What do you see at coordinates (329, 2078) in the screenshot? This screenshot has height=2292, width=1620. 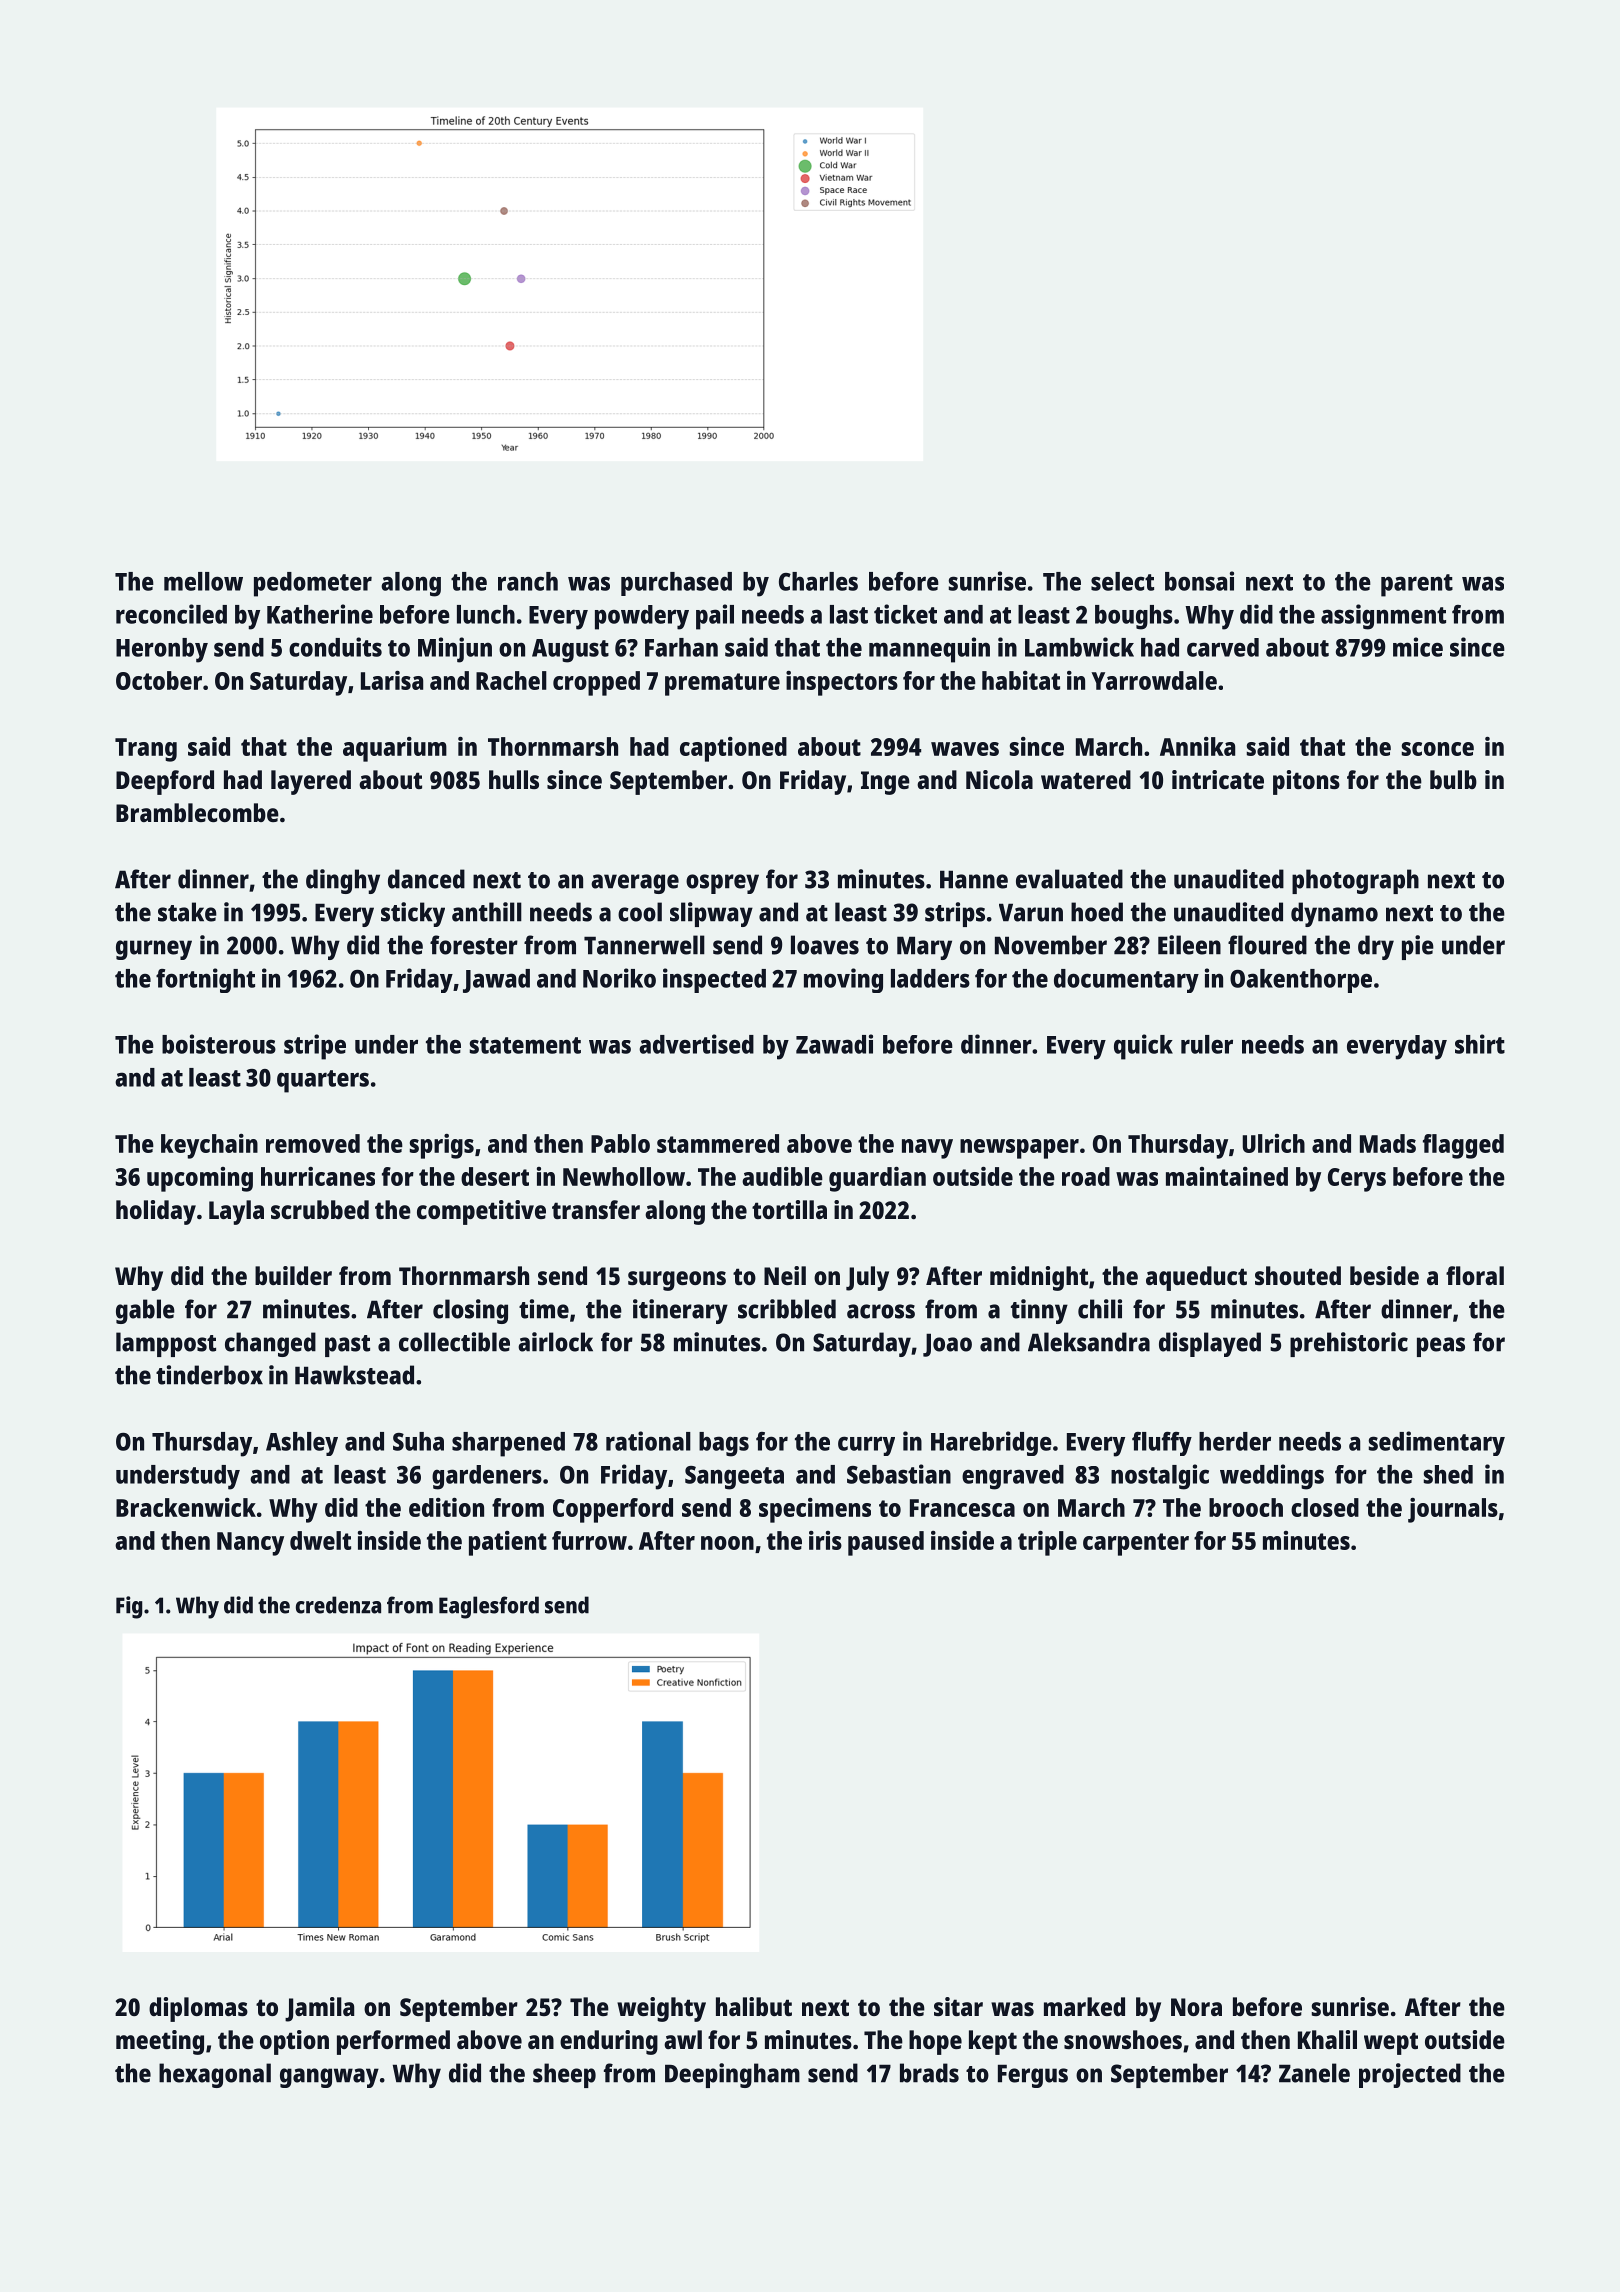 I see `gangway` at bounding box center [329, 2078].
